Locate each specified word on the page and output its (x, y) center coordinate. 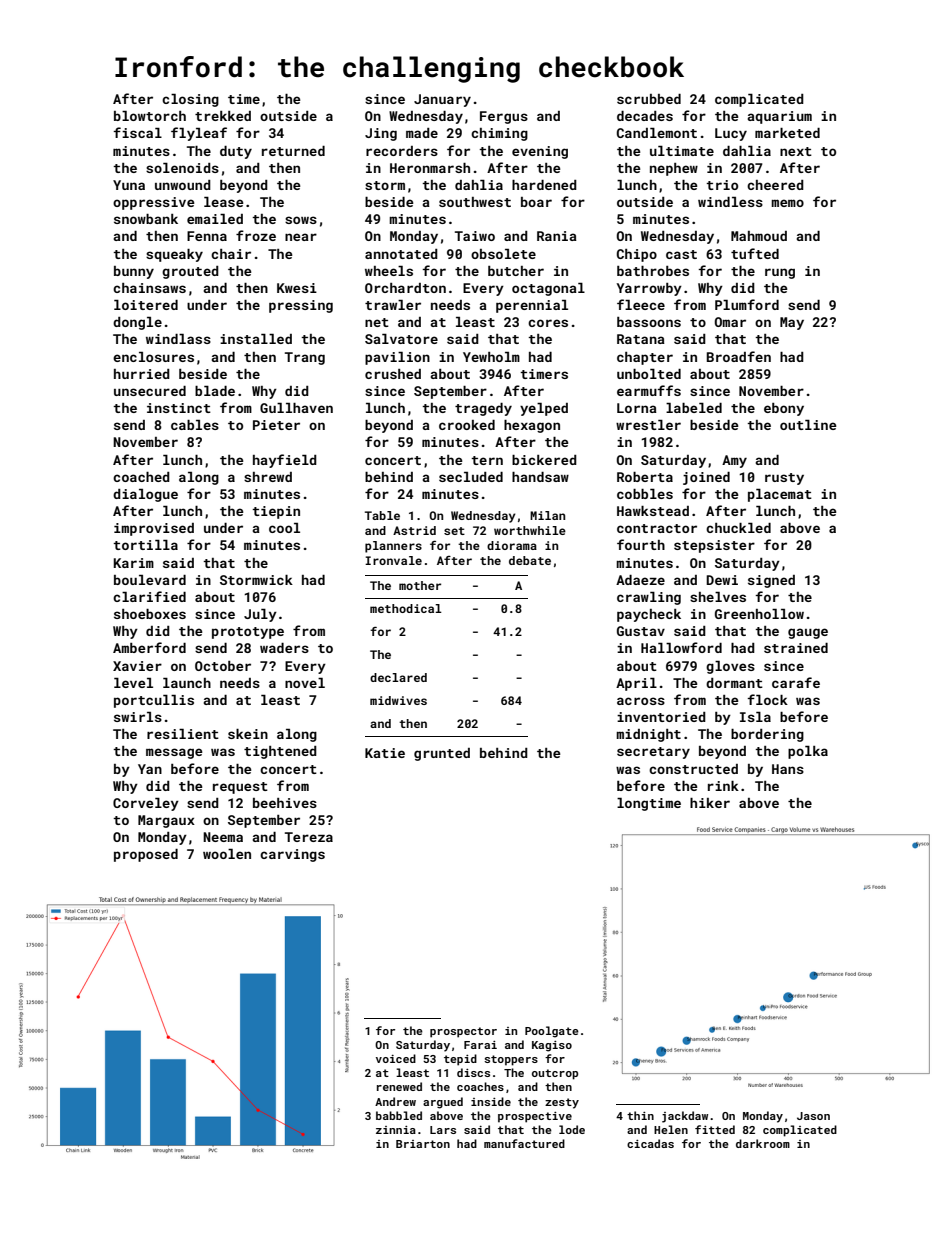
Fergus (504, 117)
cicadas (650, 1143)
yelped (544, 409)
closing (190, 100)
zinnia (396, 1130)
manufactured (524, 1143)
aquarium (779, 117)
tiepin (276, 512)
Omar (730, 322)
